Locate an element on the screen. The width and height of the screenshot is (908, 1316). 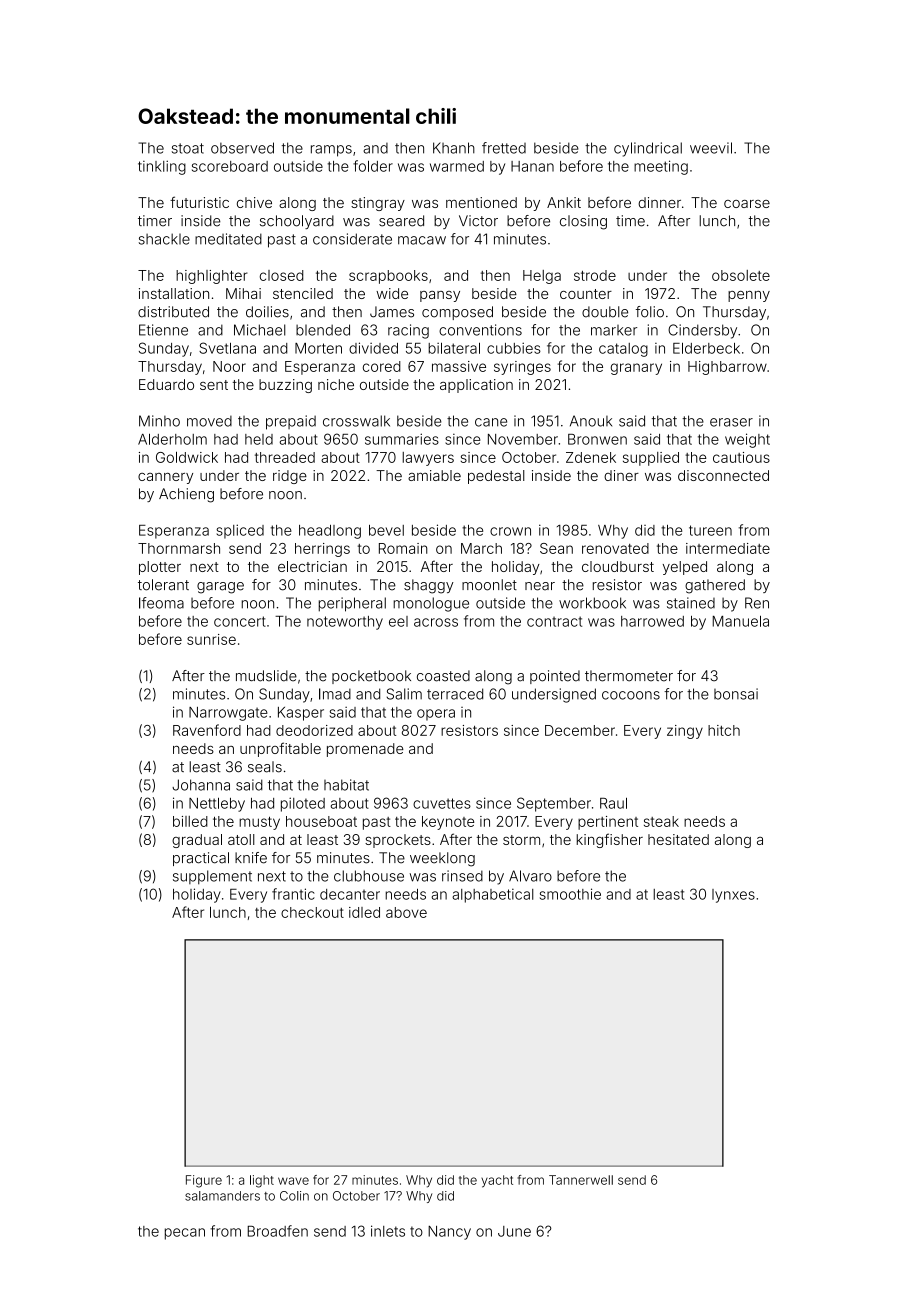
Broadfen is located at coordinates (277, 1231).
